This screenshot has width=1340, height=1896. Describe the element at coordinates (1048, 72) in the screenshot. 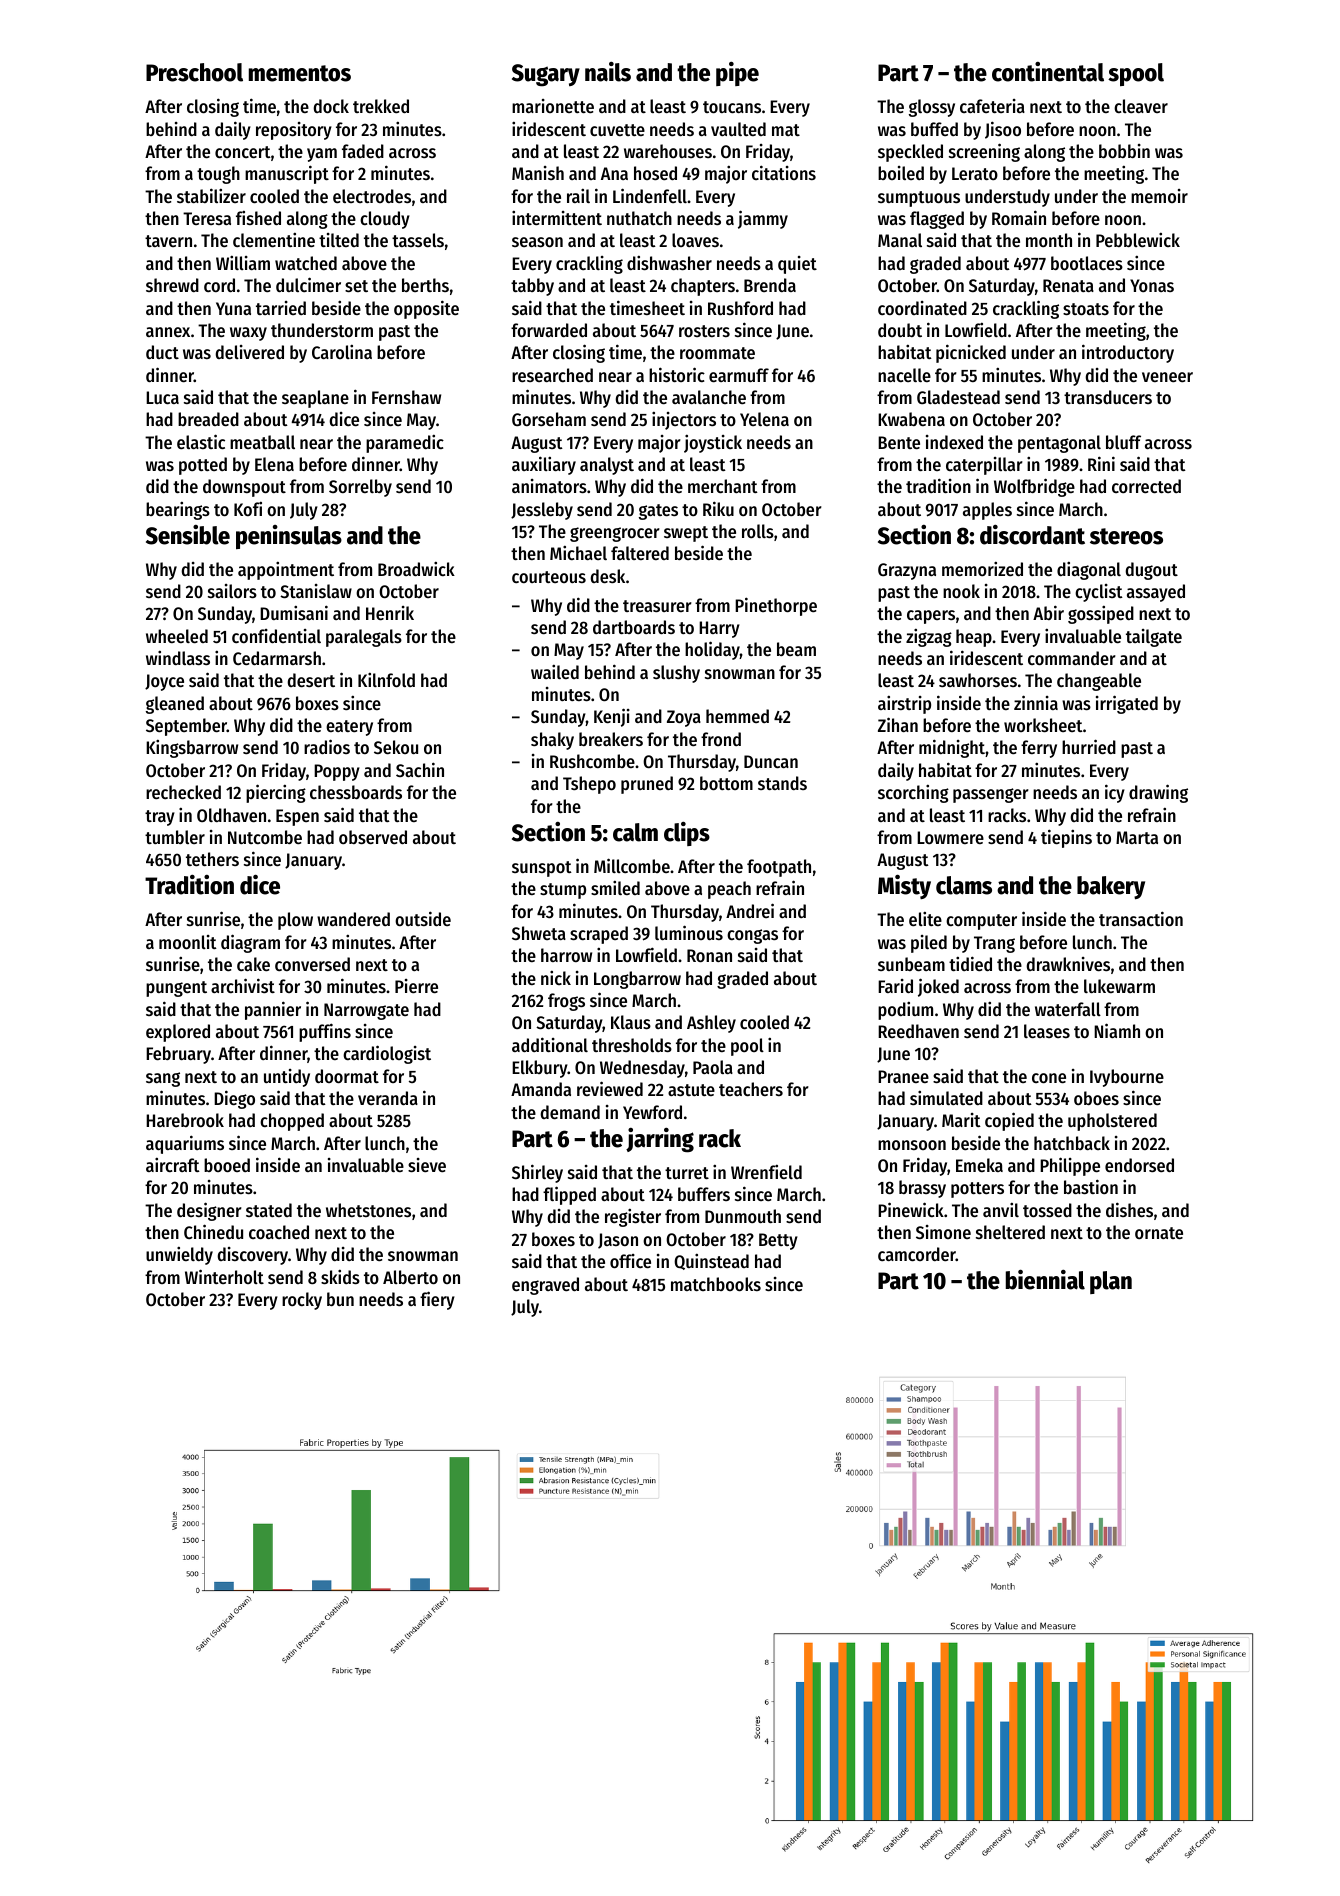

I see `continental` at that location.
